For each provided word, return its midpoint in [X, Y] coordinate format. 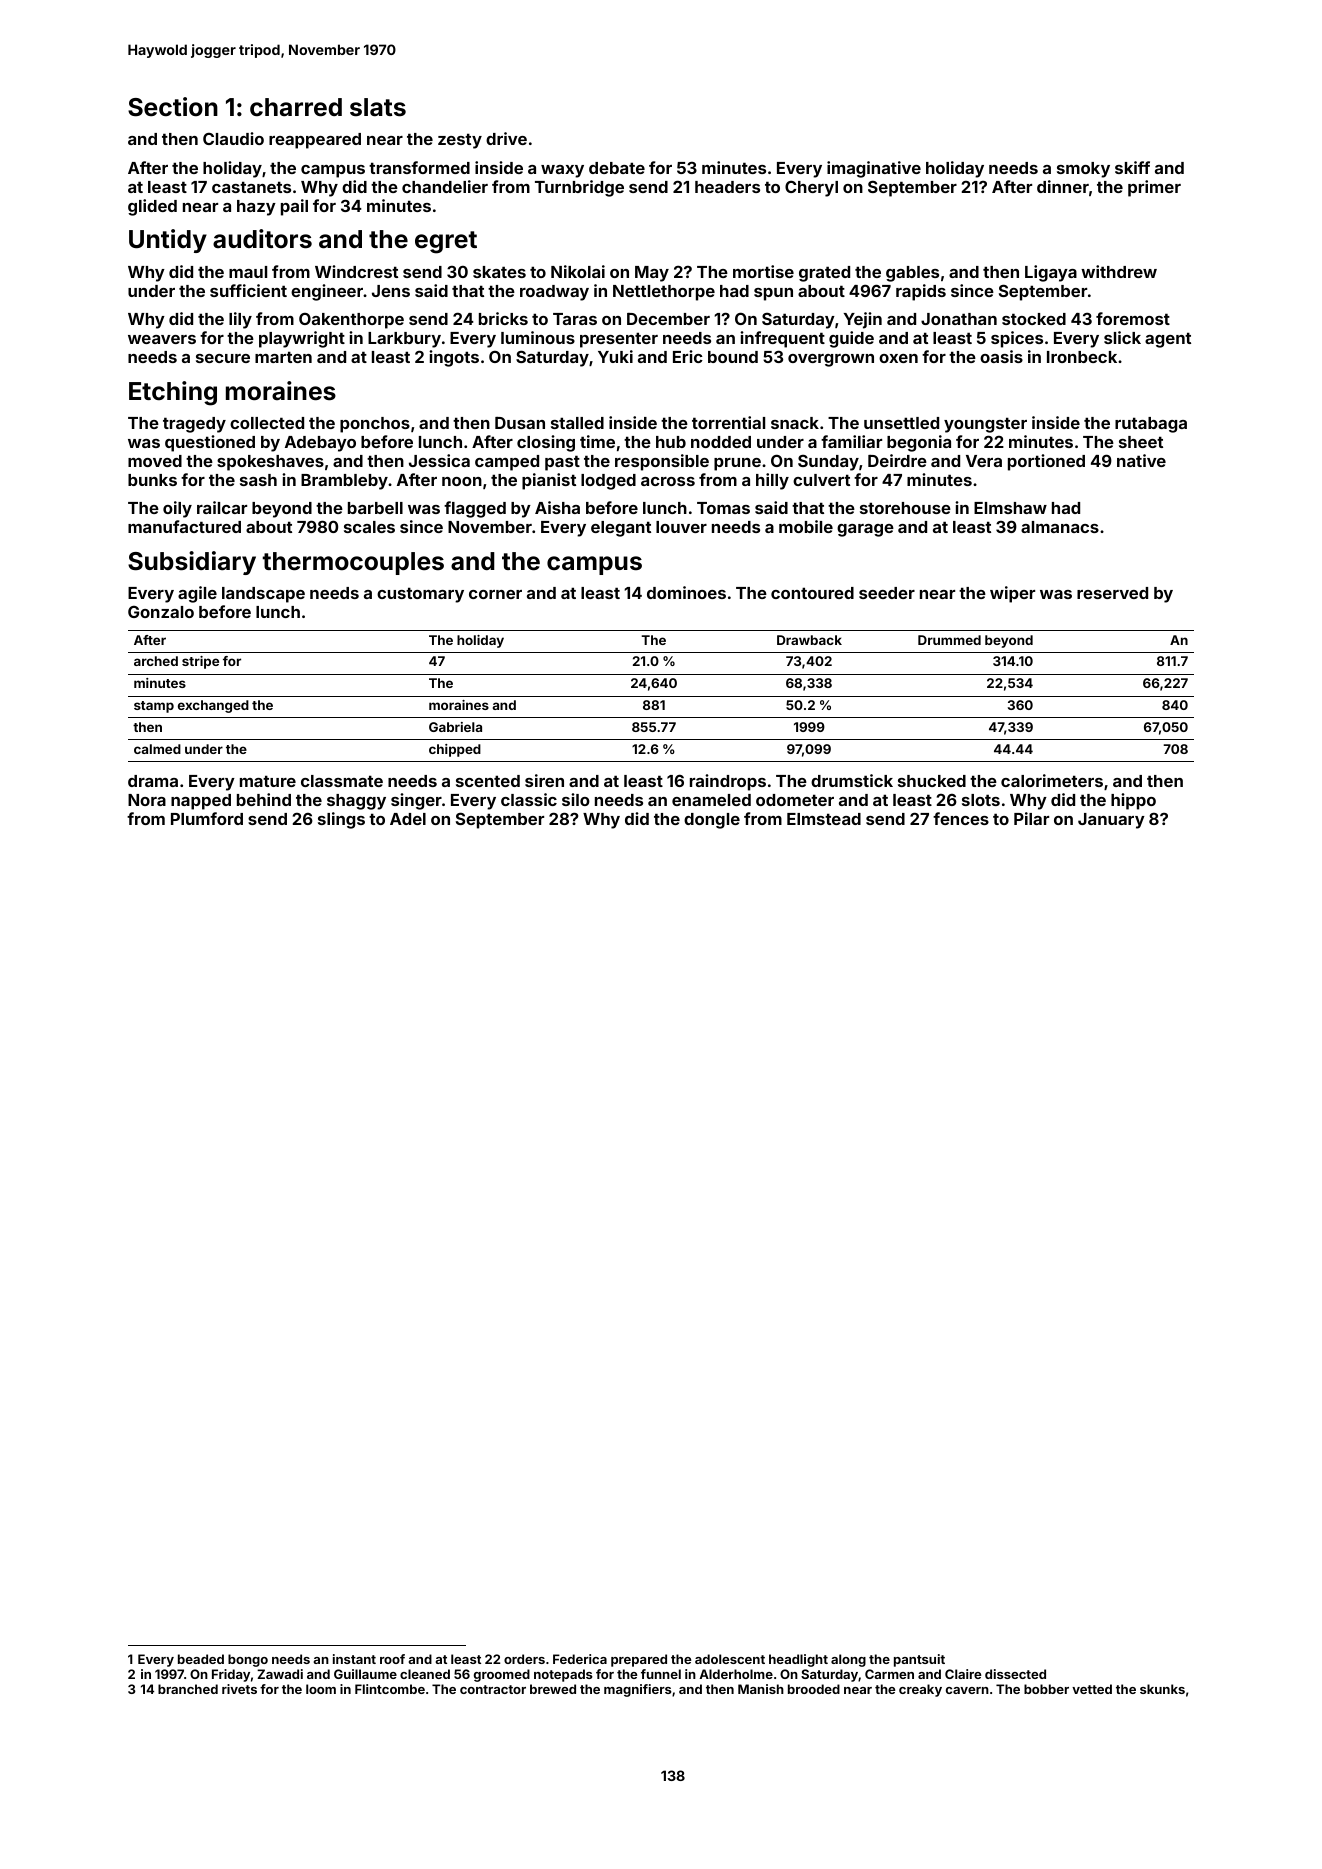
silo [576, 799]
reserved [1112, 593]
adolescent [730, 1659]
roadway [554, 293]
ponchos [375, 425]
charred [296, 107]
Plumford [207, 818]
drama [153, 781]
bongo [248, 1660]
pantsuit [919, 1660]
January [1111, 821]
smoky [1083, 170]
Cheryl [811, 189]
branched [188, 1689]
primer [1154, 188]
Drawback [809, 640]
